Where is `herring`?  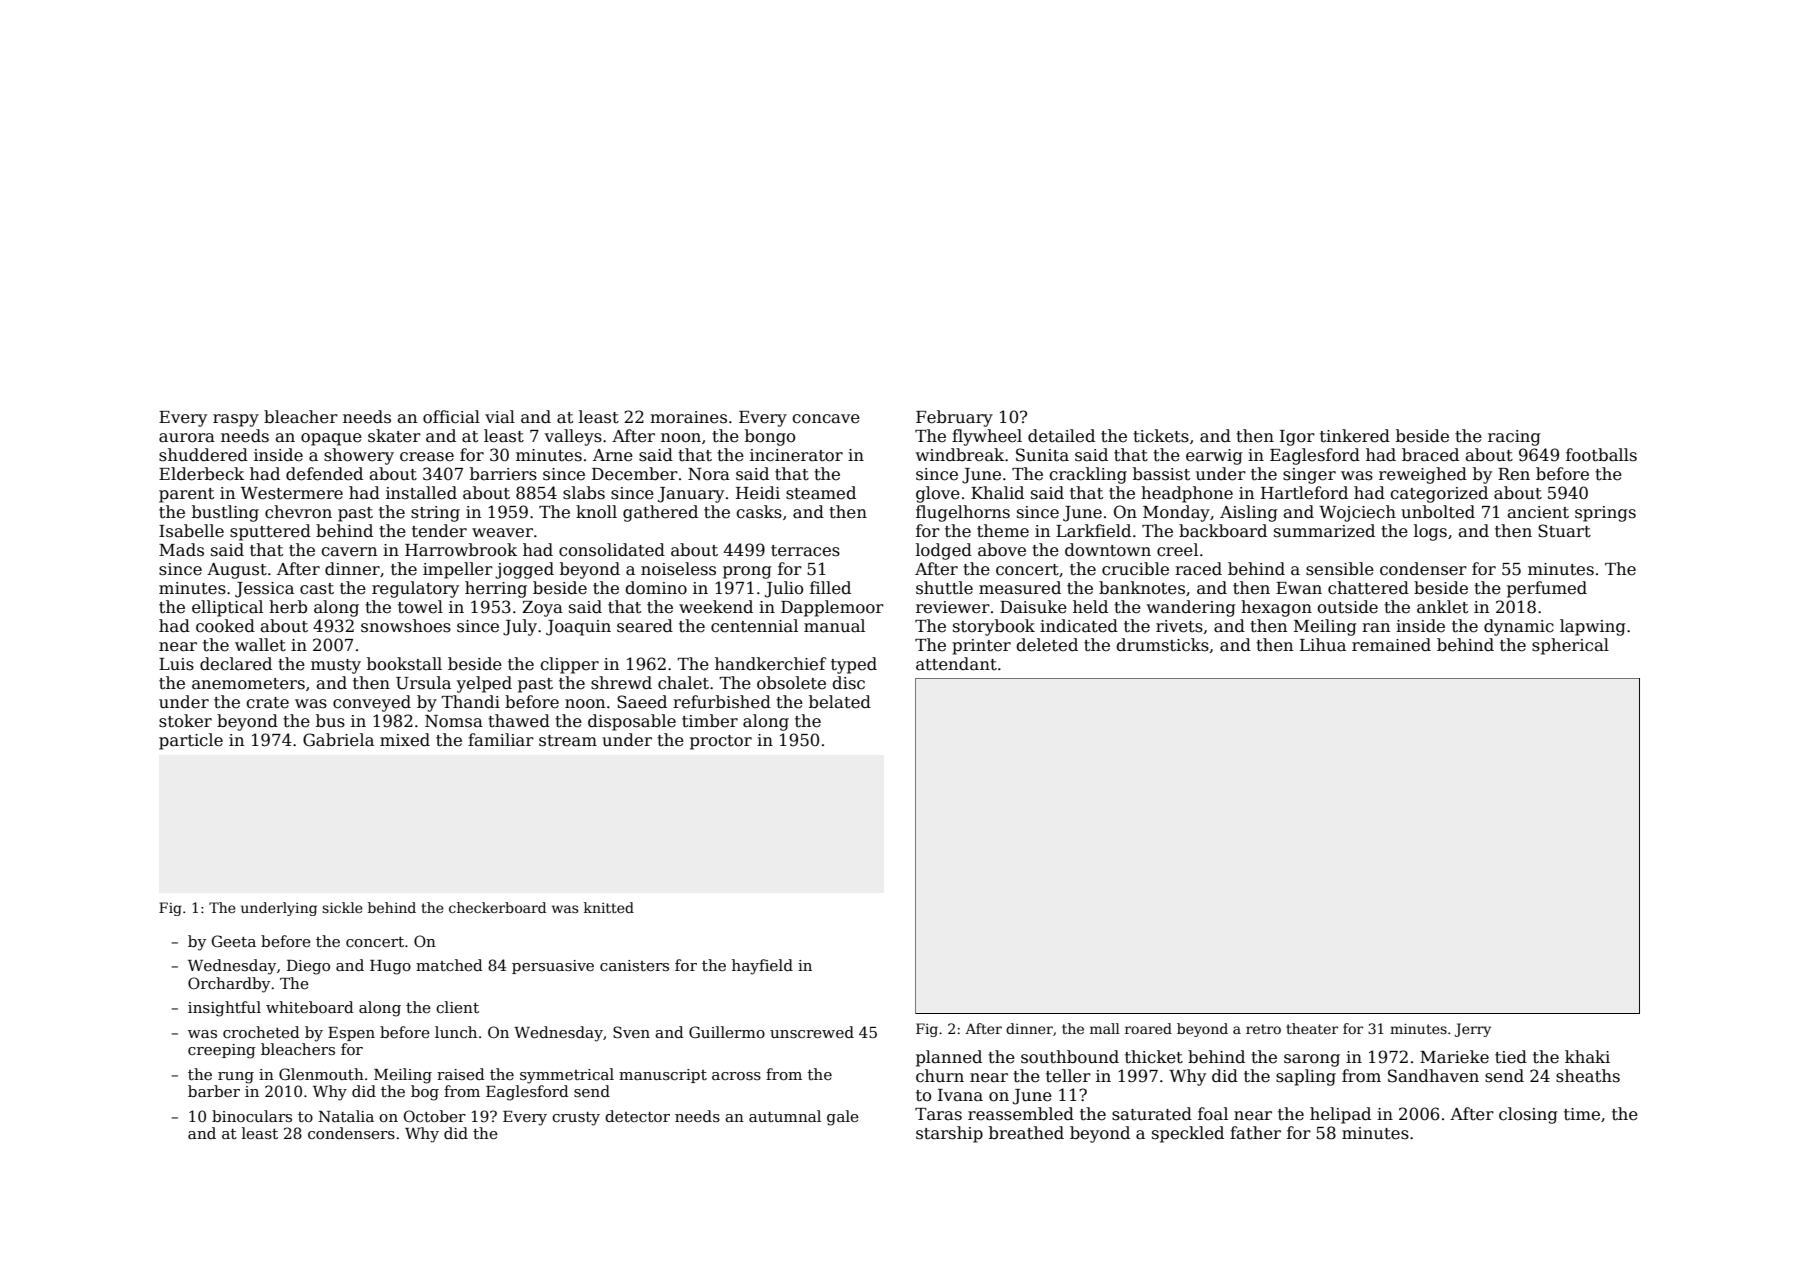
herring is located at coordinates (496, 589).
